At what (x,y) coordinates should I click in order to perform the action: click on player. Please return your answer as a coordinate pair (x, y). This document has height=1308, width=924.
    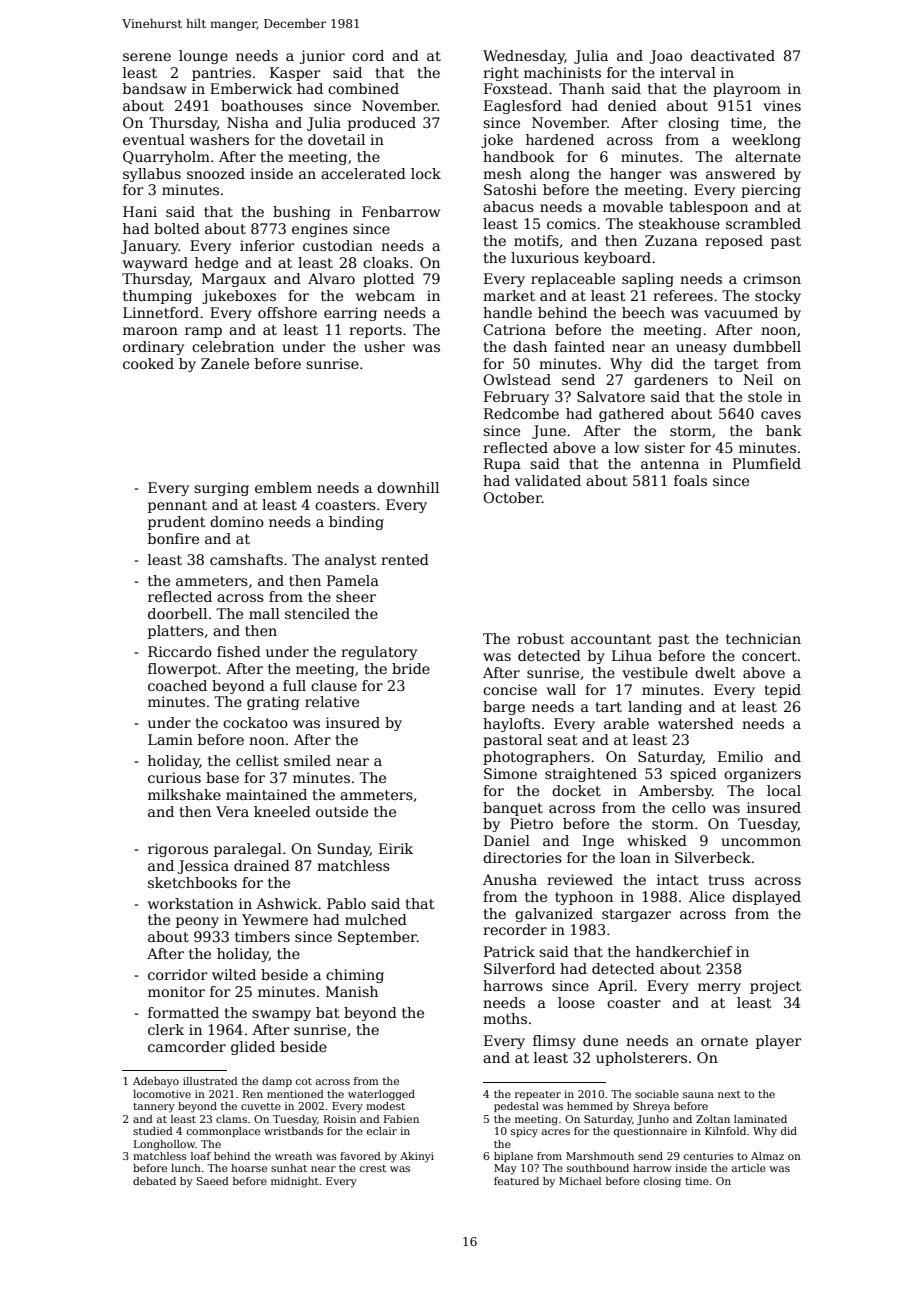
    Looking at the image, I should click on (779, 1042).
